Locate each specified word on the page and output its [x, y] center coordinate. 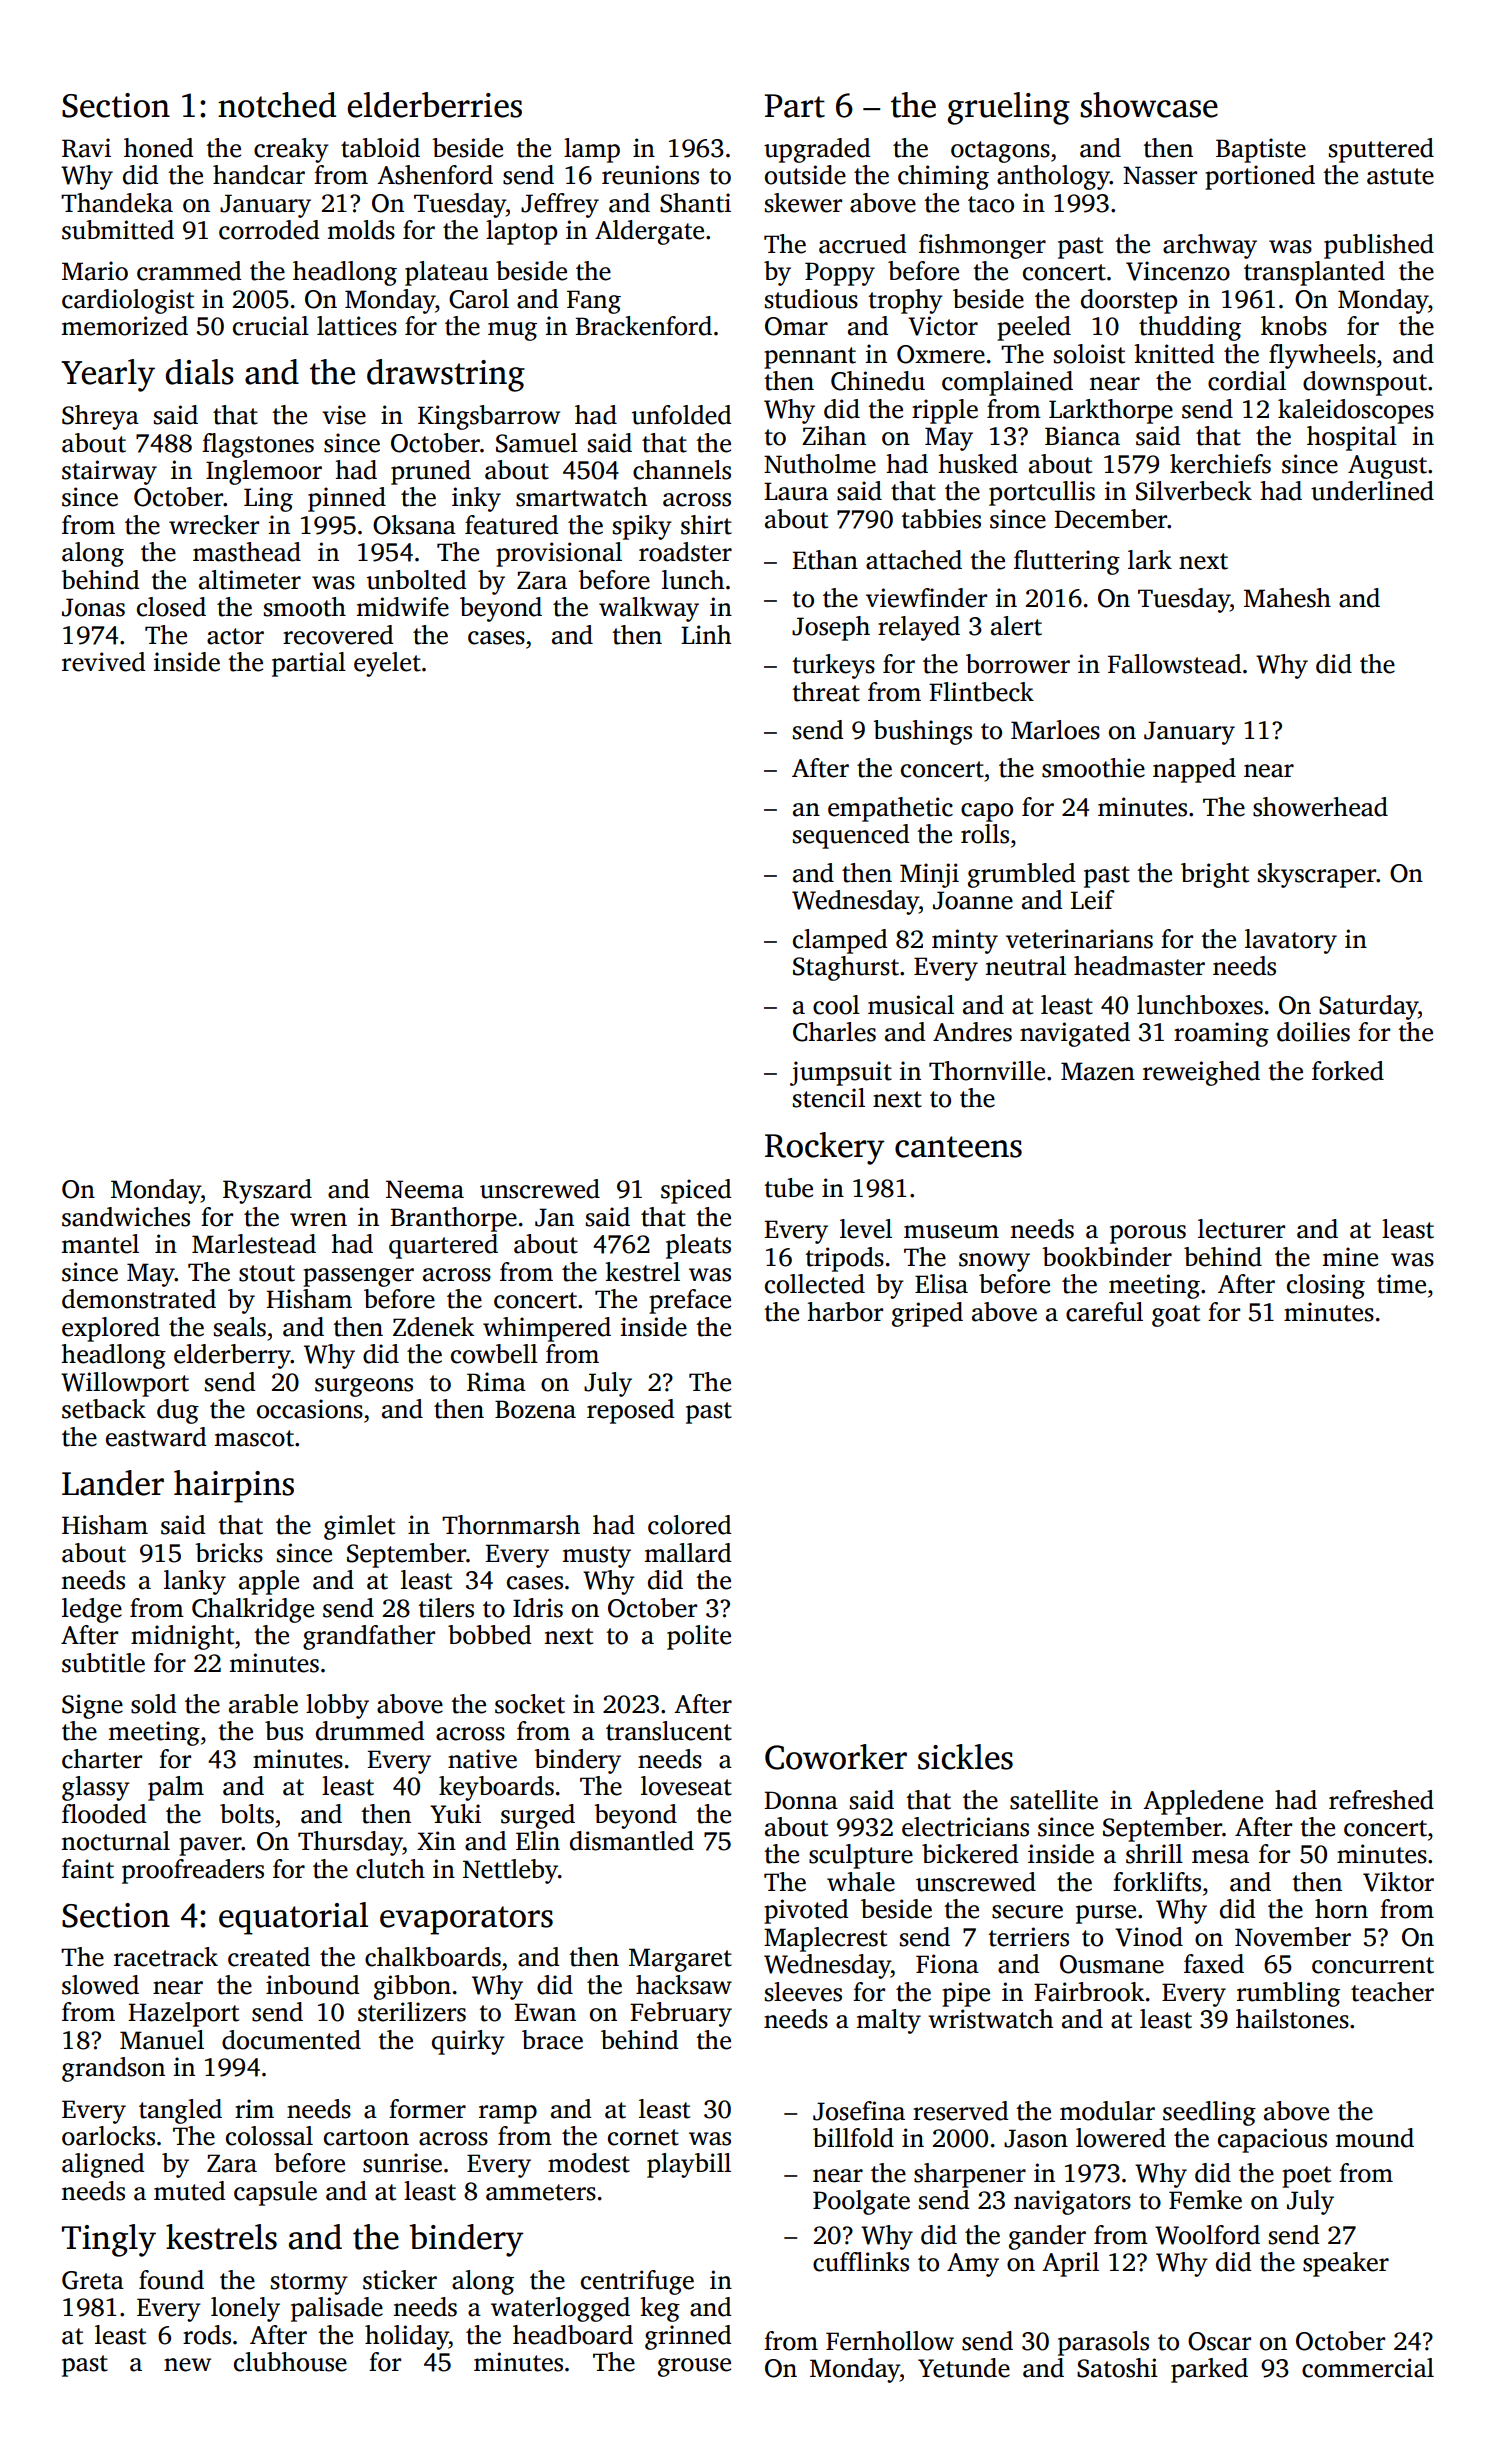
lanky [195, 1582]
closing [1326, 1286]
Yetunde [964, 2368]
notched [277, 105]
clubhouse [290, 2362]
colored [689, 1525]
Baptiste [1261, 150]
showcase [1149, 105]
